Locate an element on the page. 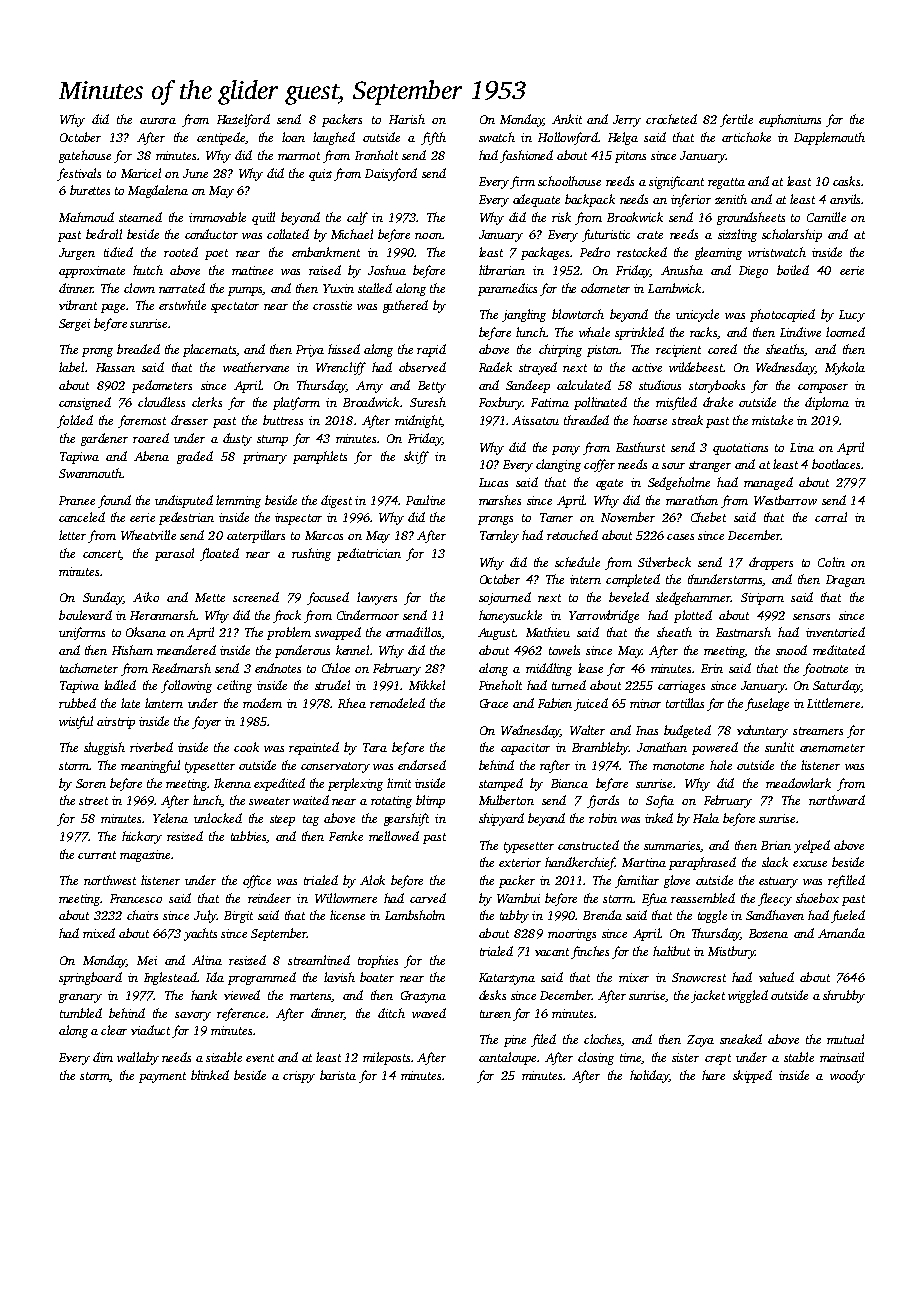 The height and width of the page is (1308, 924). conductor is located at coordinates (211, 234).
